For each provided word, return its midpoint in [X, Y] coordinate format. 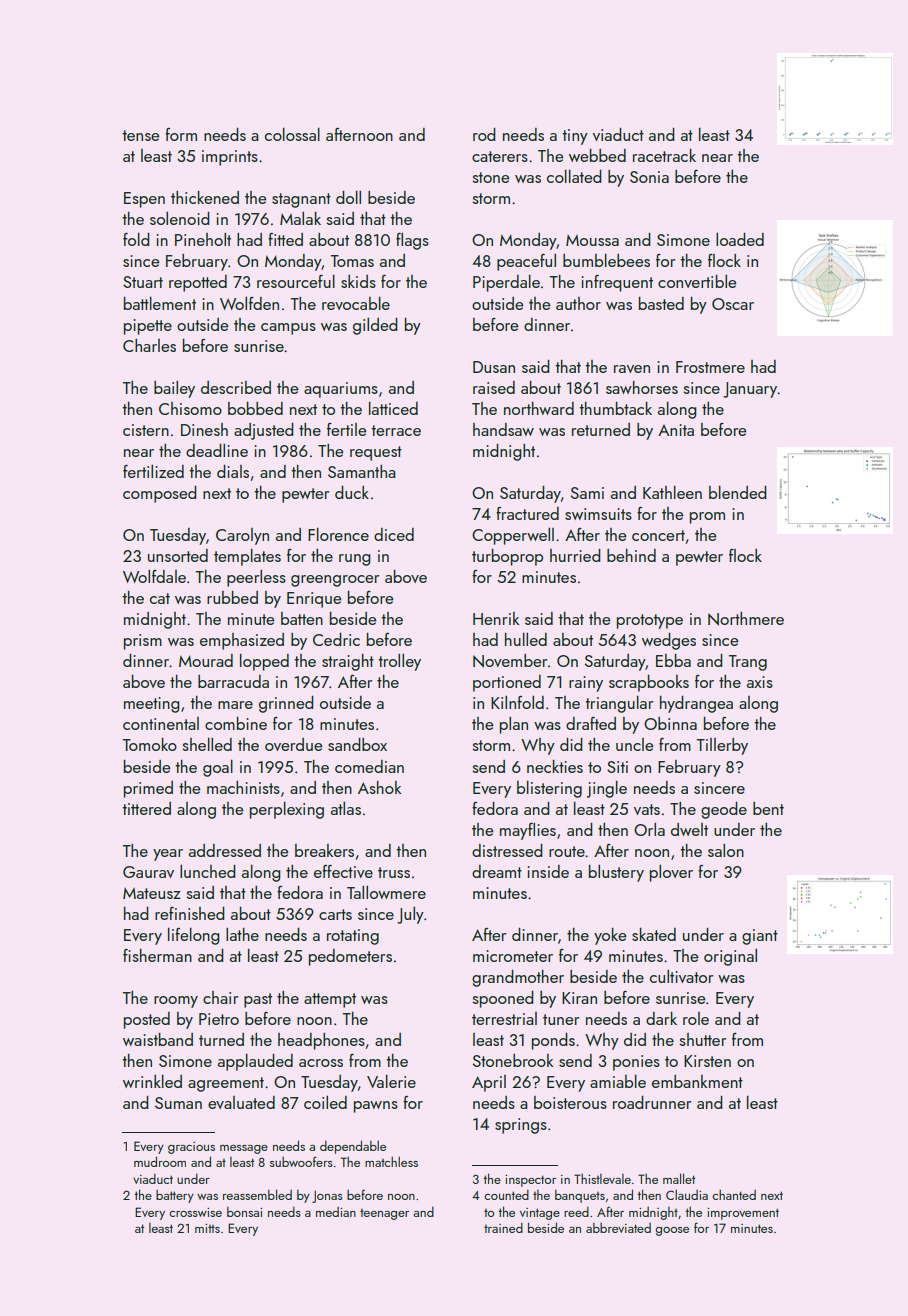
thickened [205, 197]
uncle [634, 744]
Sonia [649, 177]
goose [672, 1231]
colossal [292, 134]
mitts [207, 1228]
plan [514, 725]
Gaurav [148, 872]
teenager [384, 1214]
